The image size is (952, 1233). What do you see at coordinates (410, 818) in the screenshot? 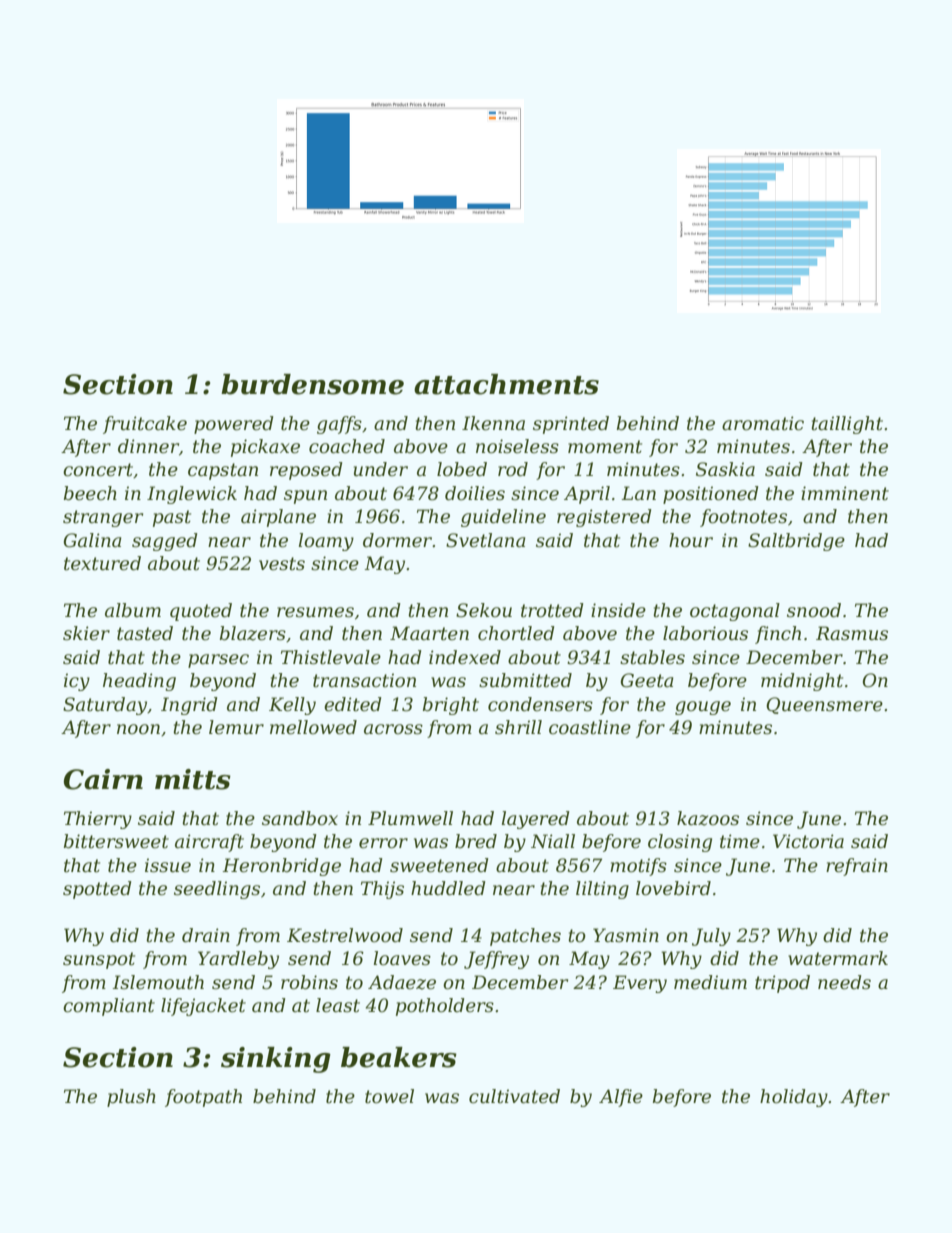
I see `Plumwell` at bounding box center [410, 818].
